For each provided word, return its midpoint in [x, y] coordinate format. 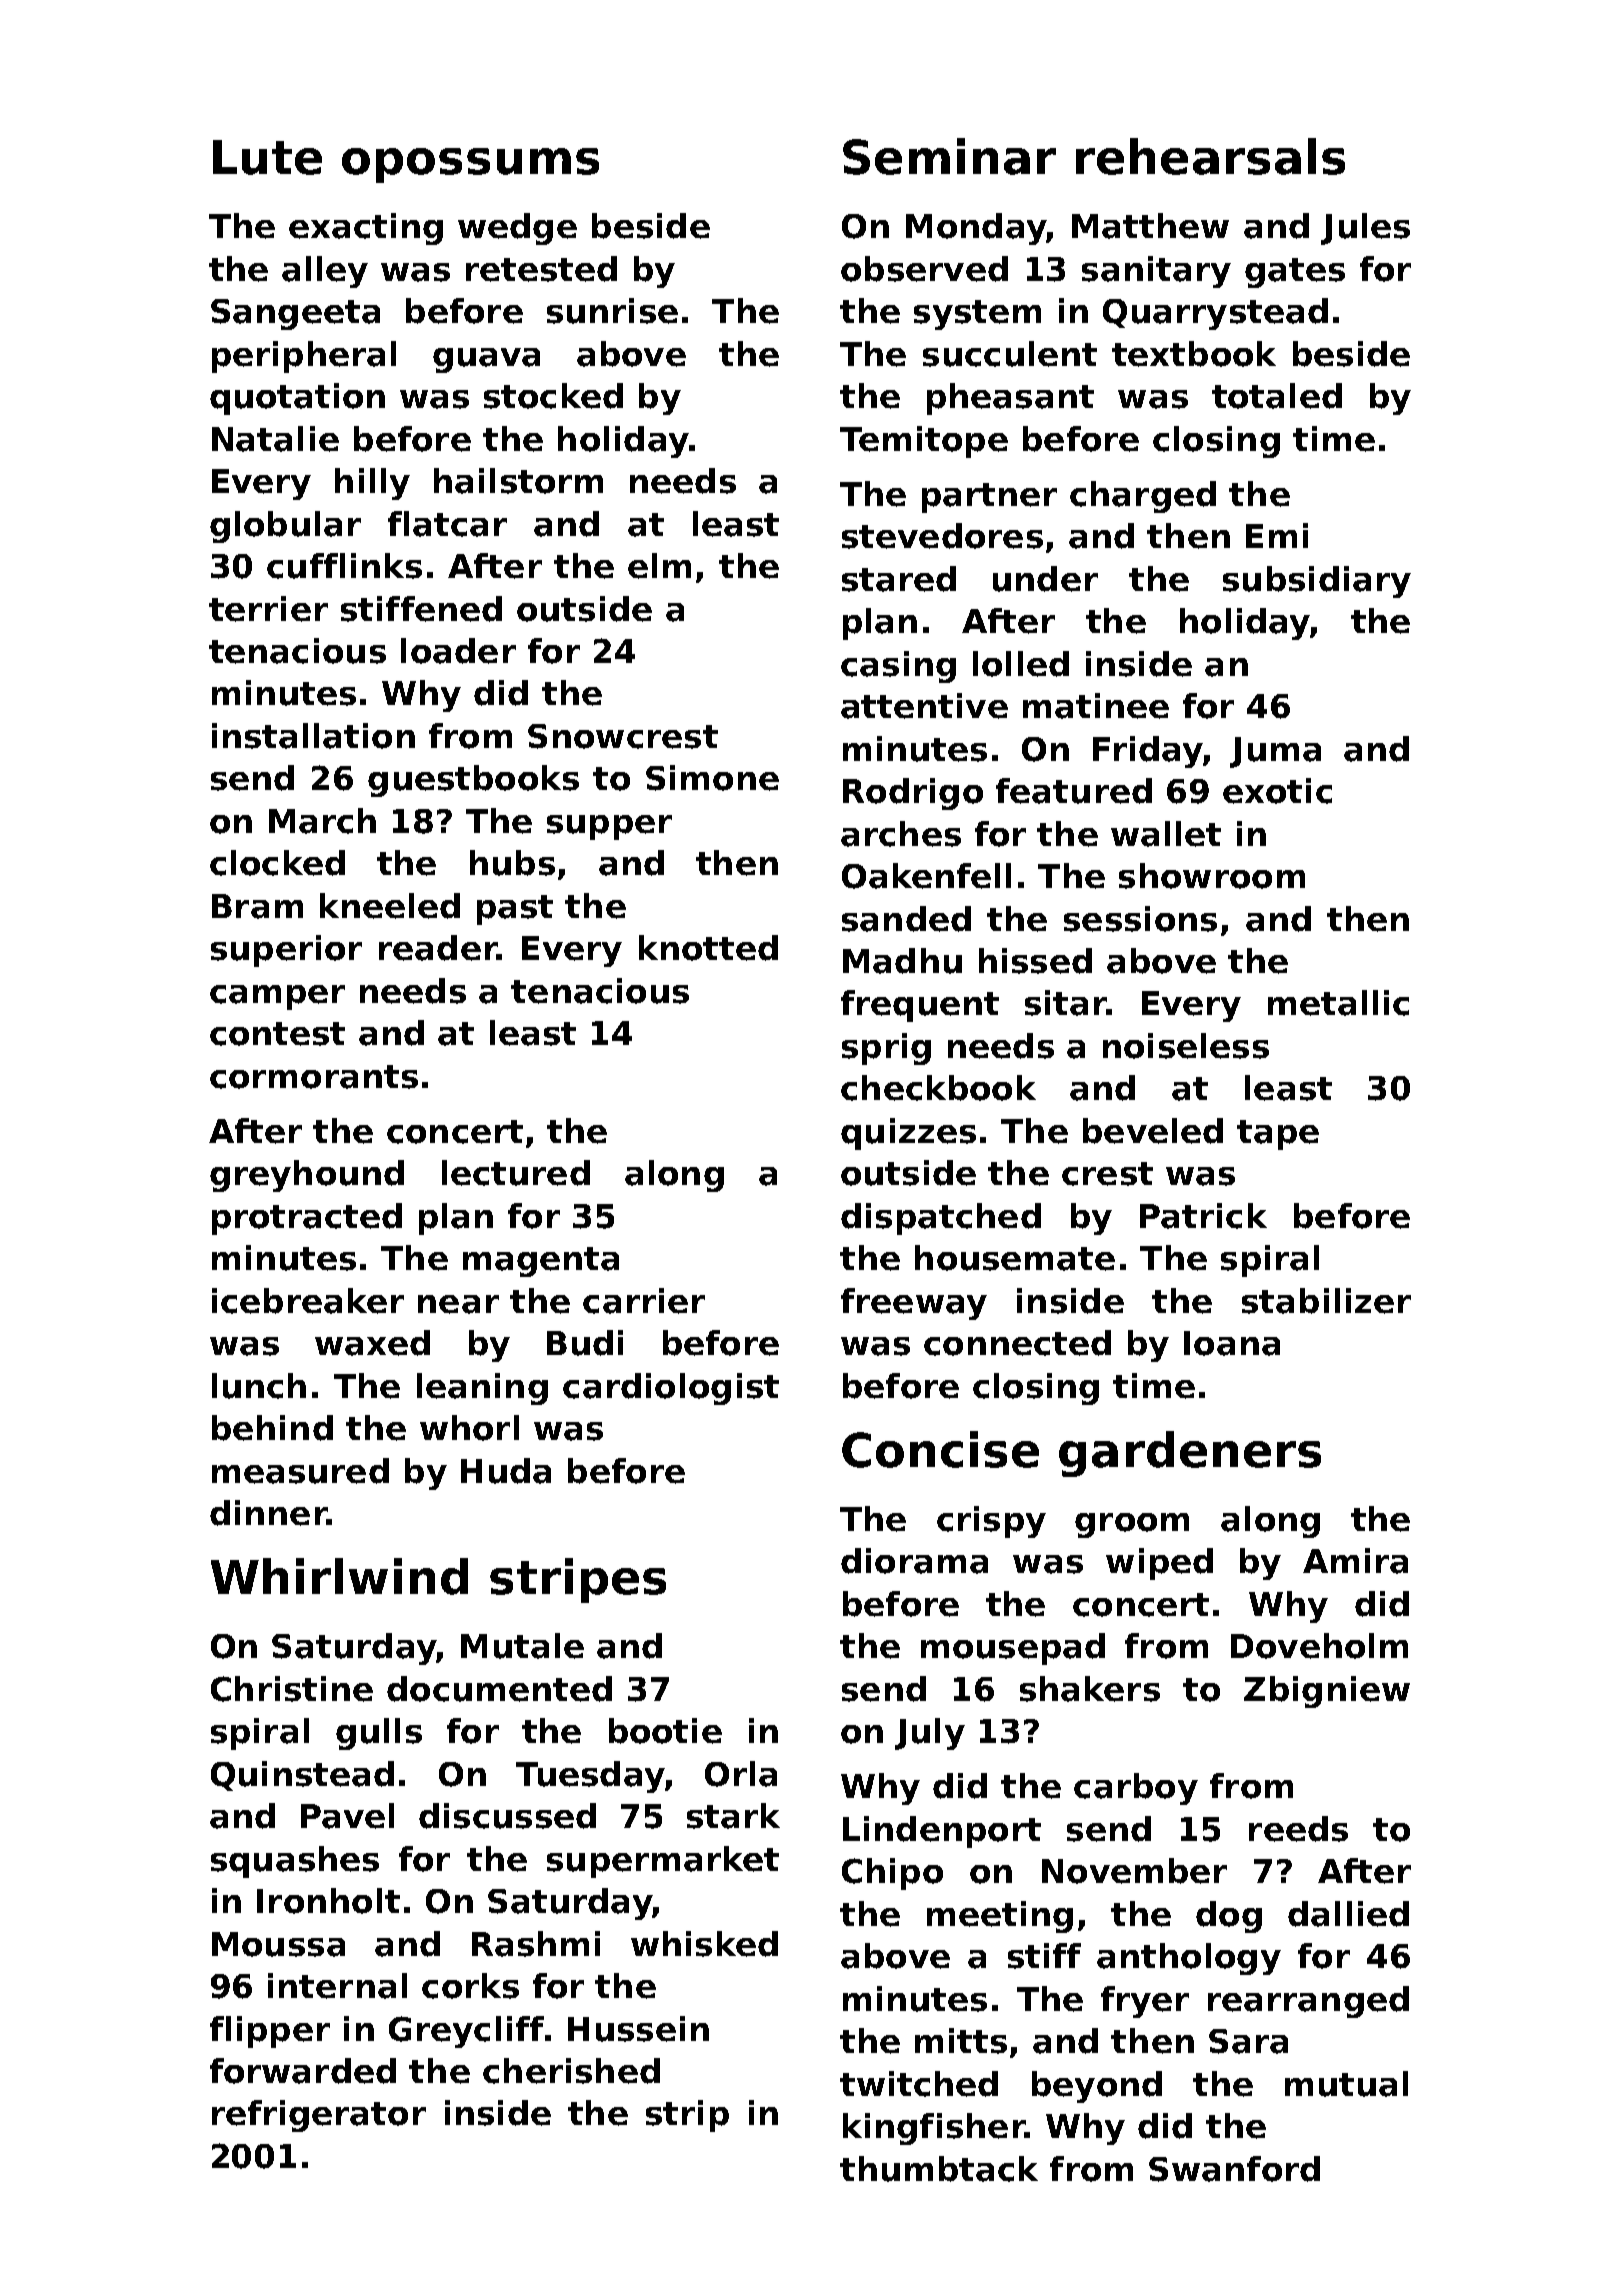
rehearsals [1210, 156]
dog [1229, 1917]
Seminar [949, 156]
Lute [267, 157]
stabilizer [1326, 1301]
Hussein [638, 2029]
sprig [886, 1049]
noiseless [1186, 1046]
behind [272, 1428]
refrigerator [319, 2116]
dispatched [941, 1219]
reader [438, 948]
